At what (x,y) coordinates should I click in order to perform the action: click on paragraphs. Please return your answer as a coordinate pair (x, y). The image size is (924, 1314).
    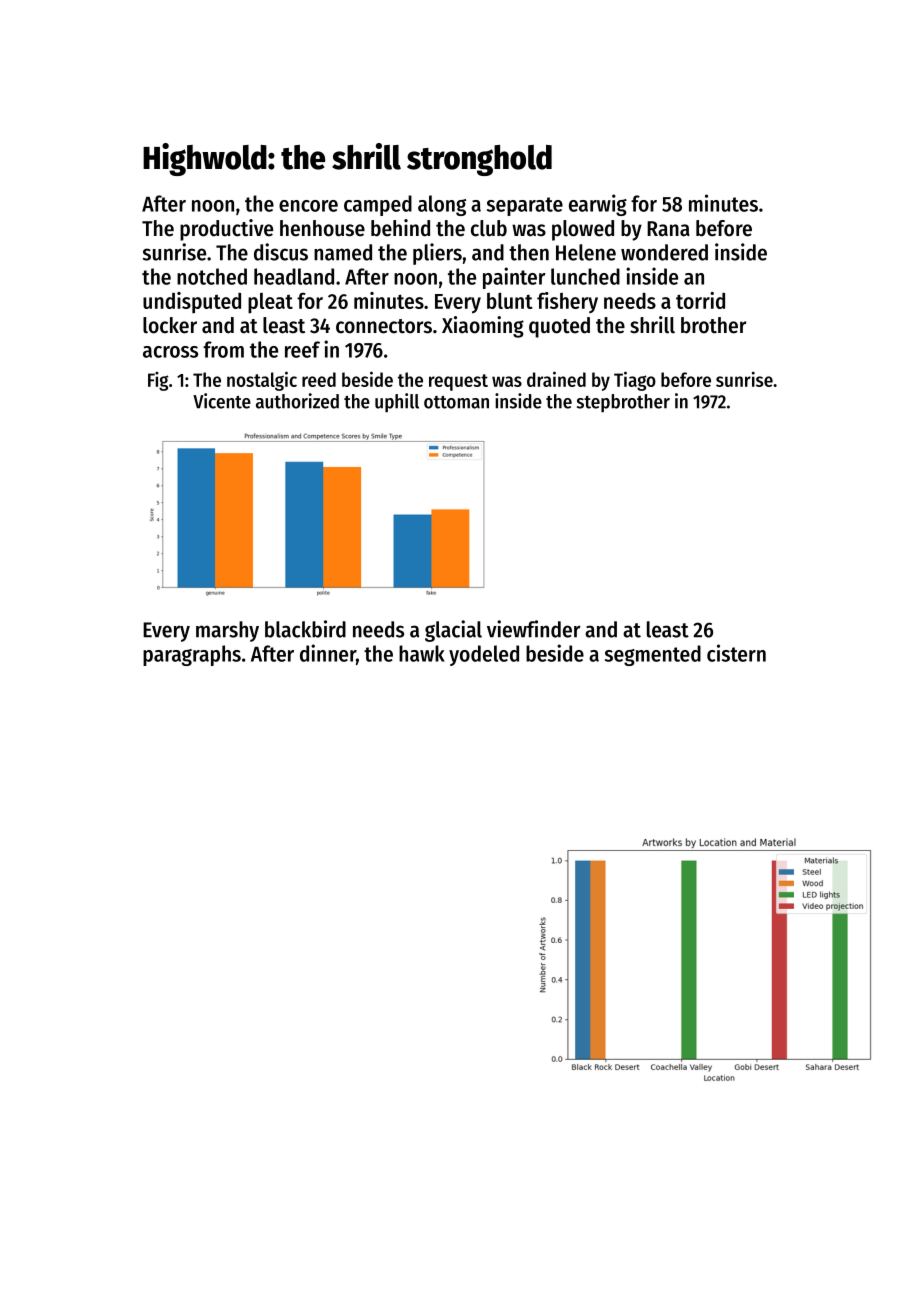
    Looking at the image, I should click on (192, 655).
